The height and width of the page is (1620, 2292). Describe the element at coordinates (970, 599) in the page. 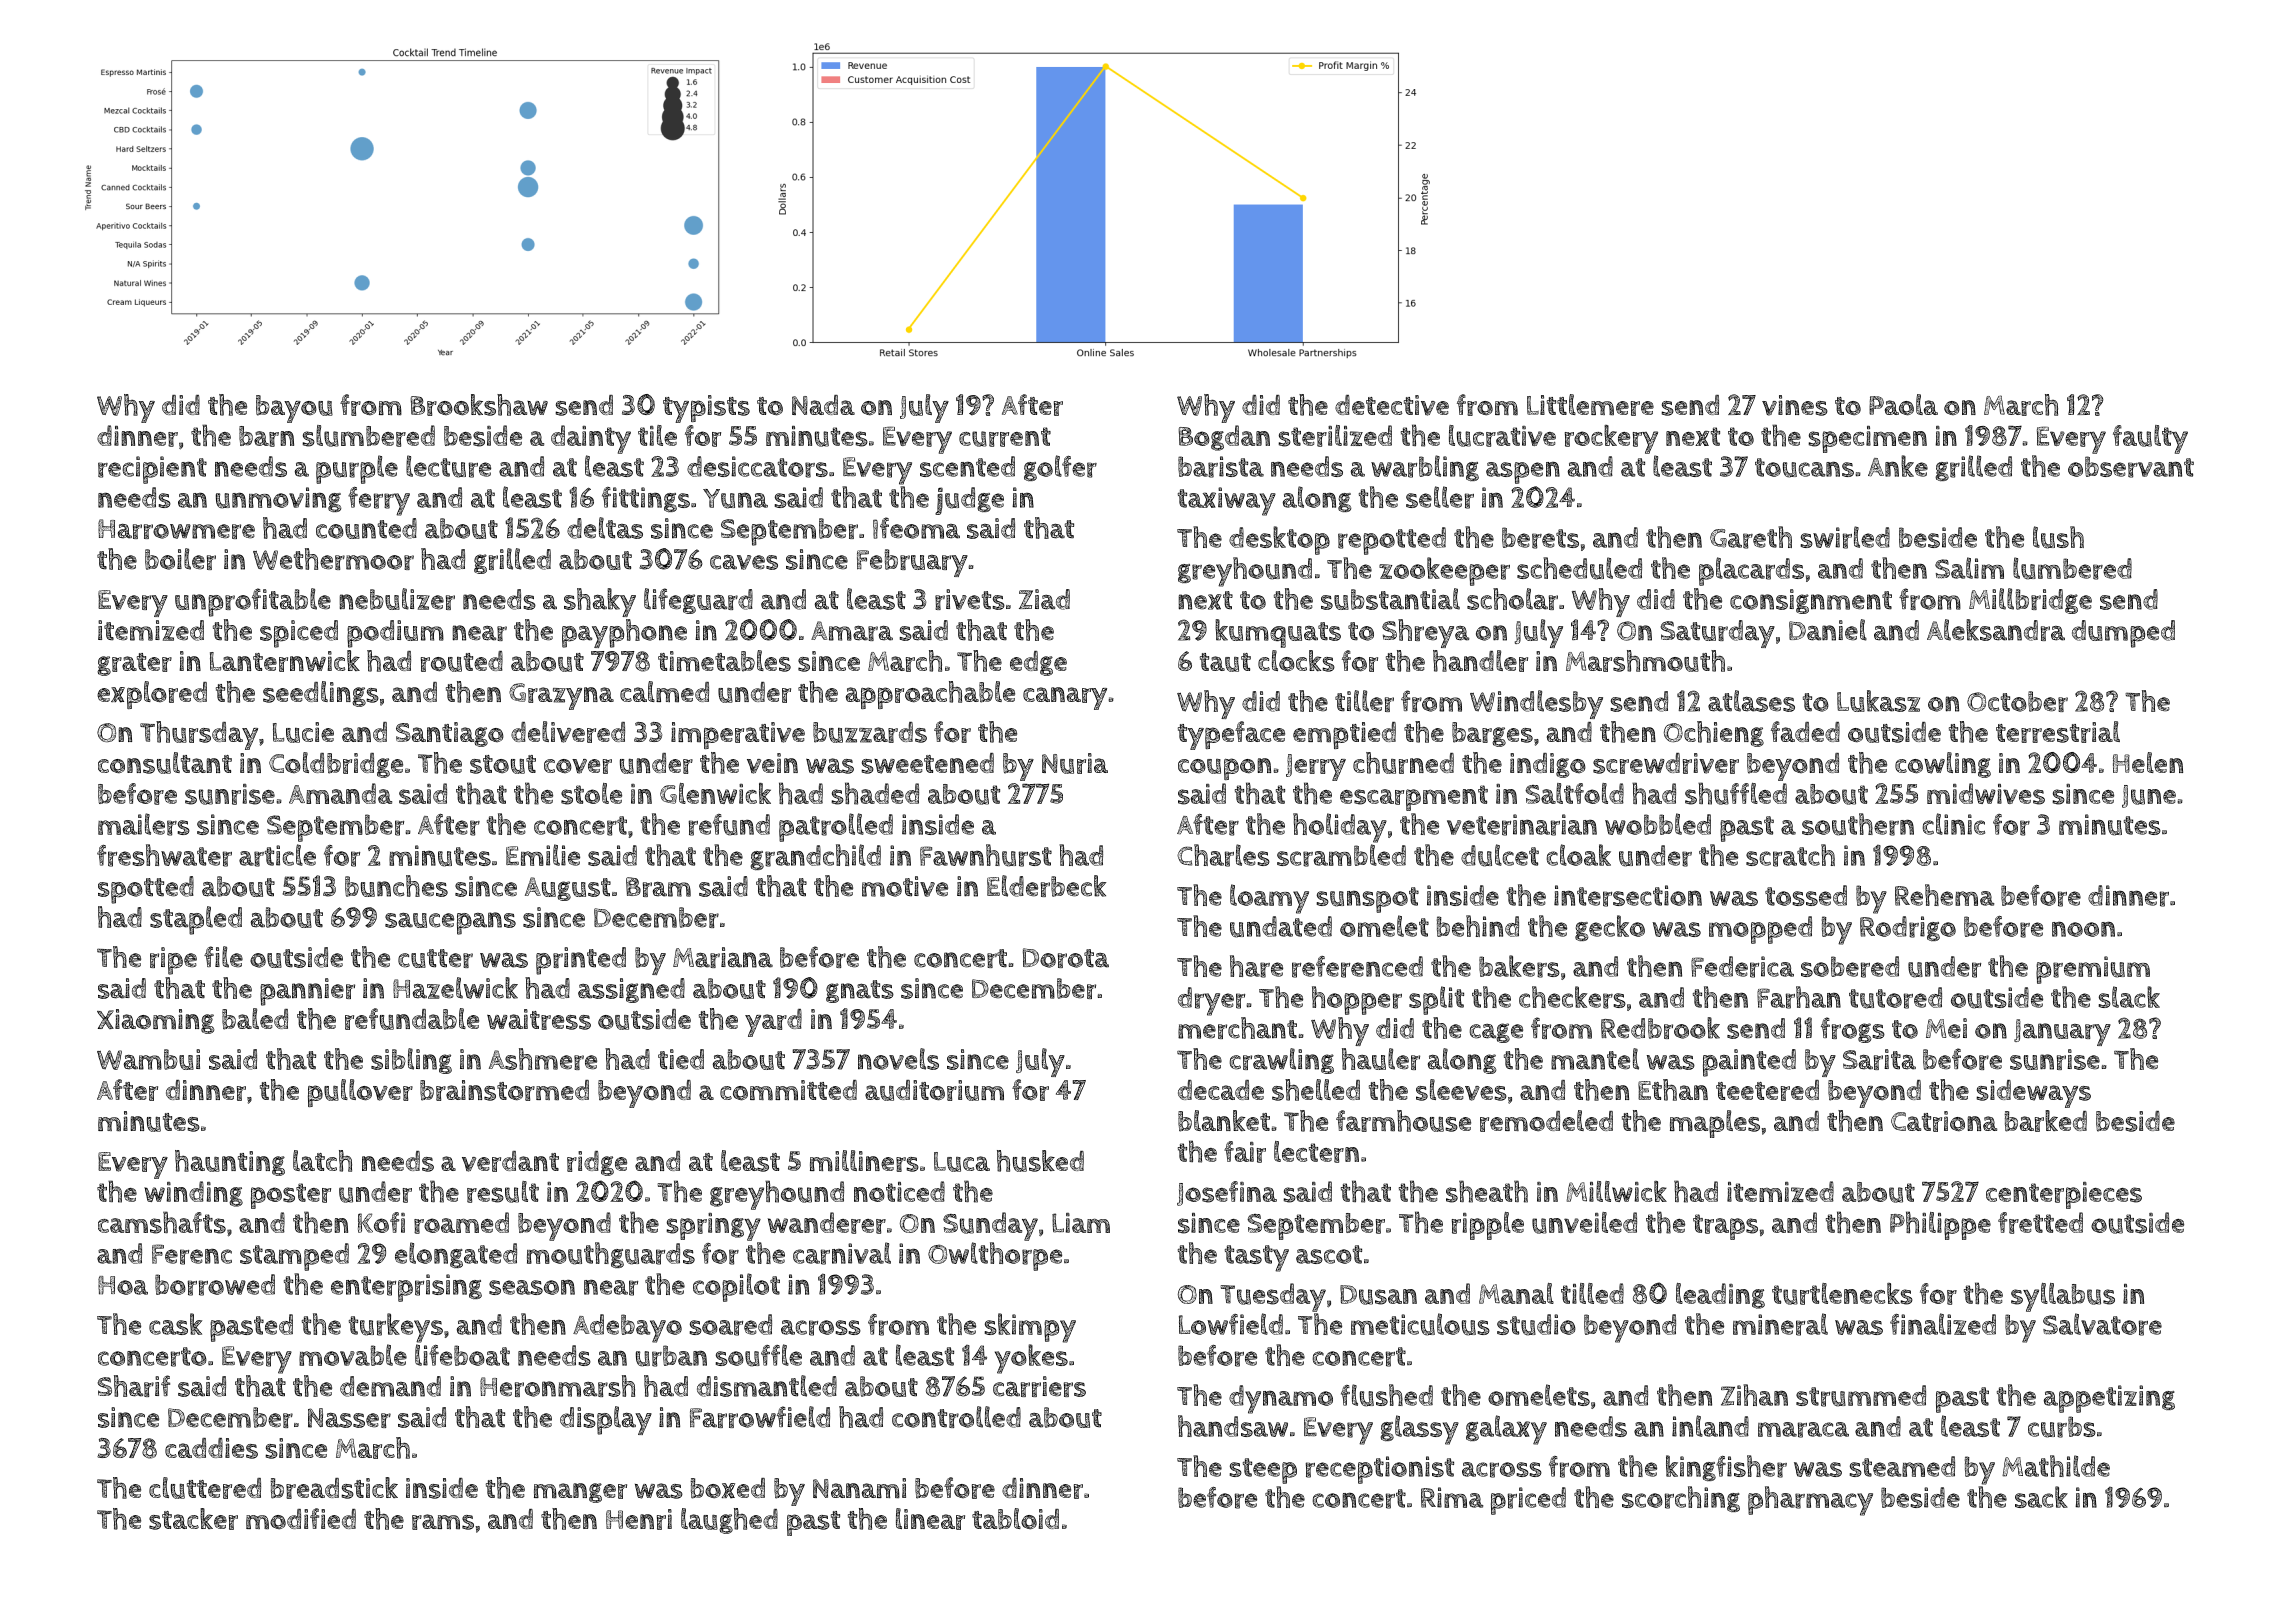

I see `rivets` at that location.
